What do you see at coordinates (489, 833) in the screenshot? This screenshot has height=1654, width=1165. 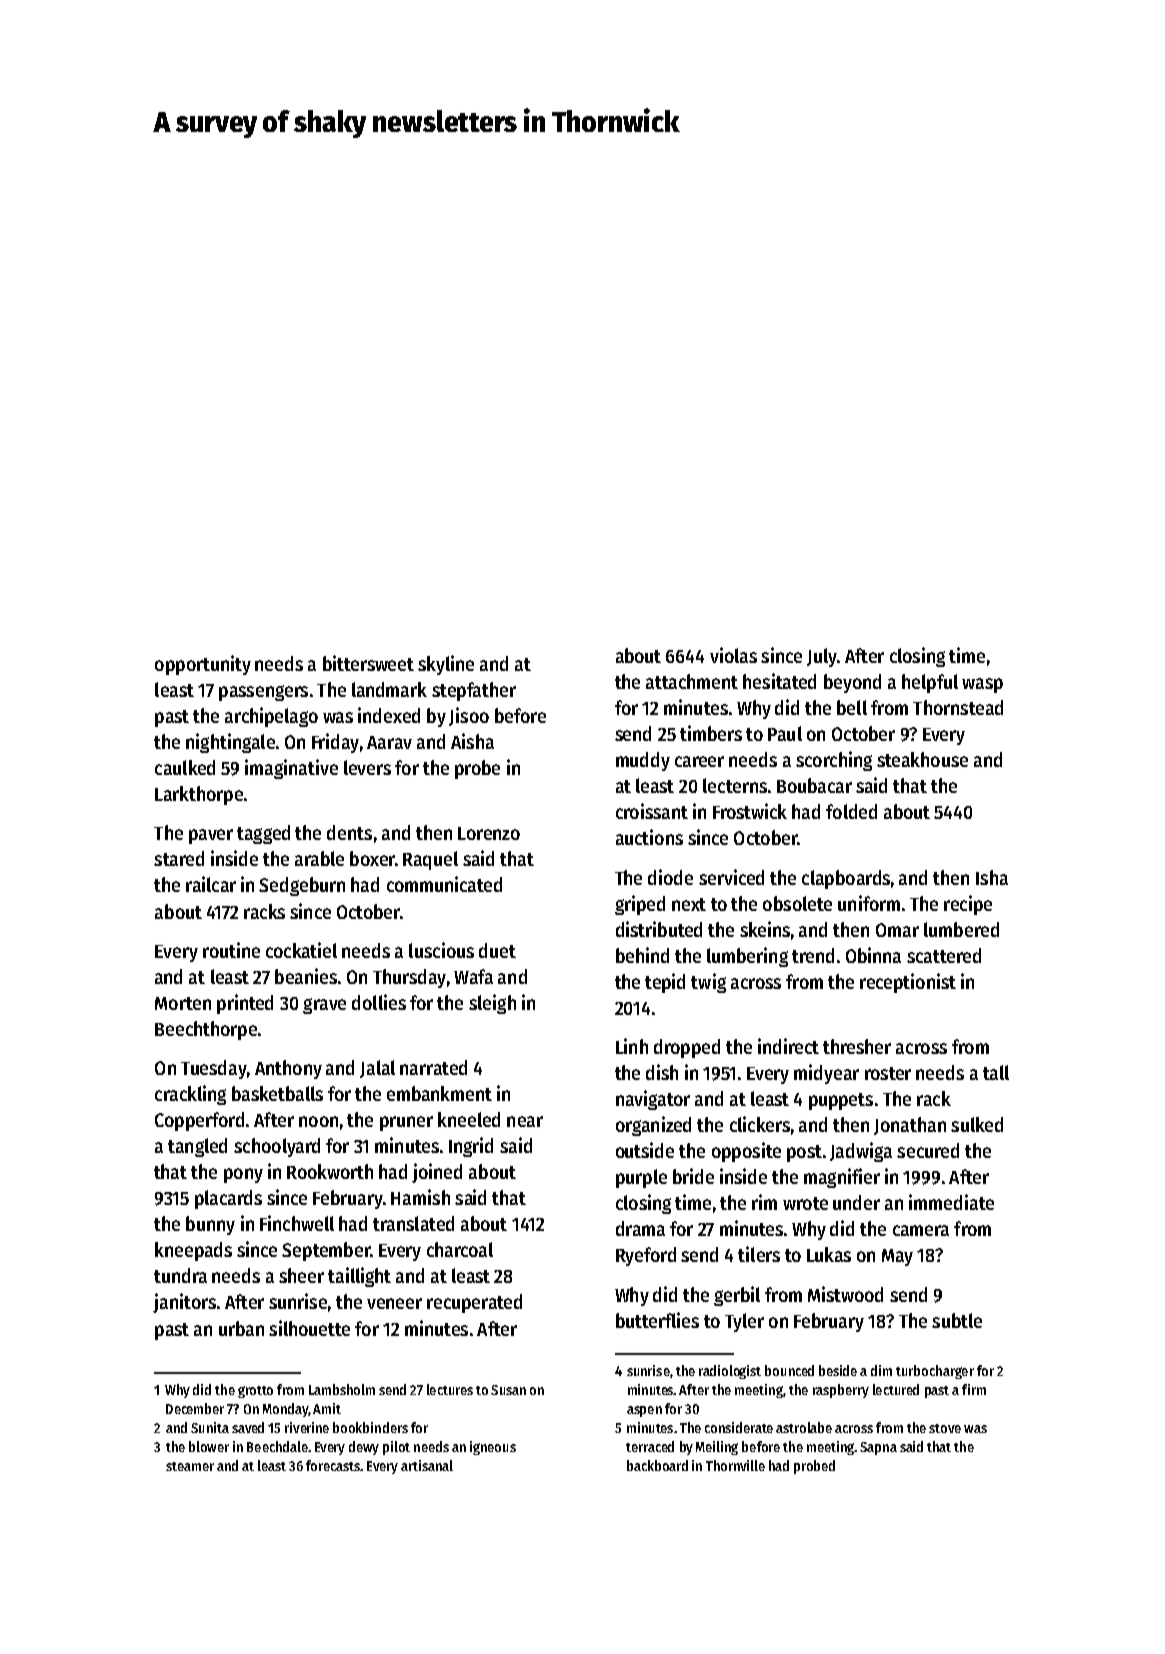 I see `Lorenzo` at bounding box center [489, 833].
